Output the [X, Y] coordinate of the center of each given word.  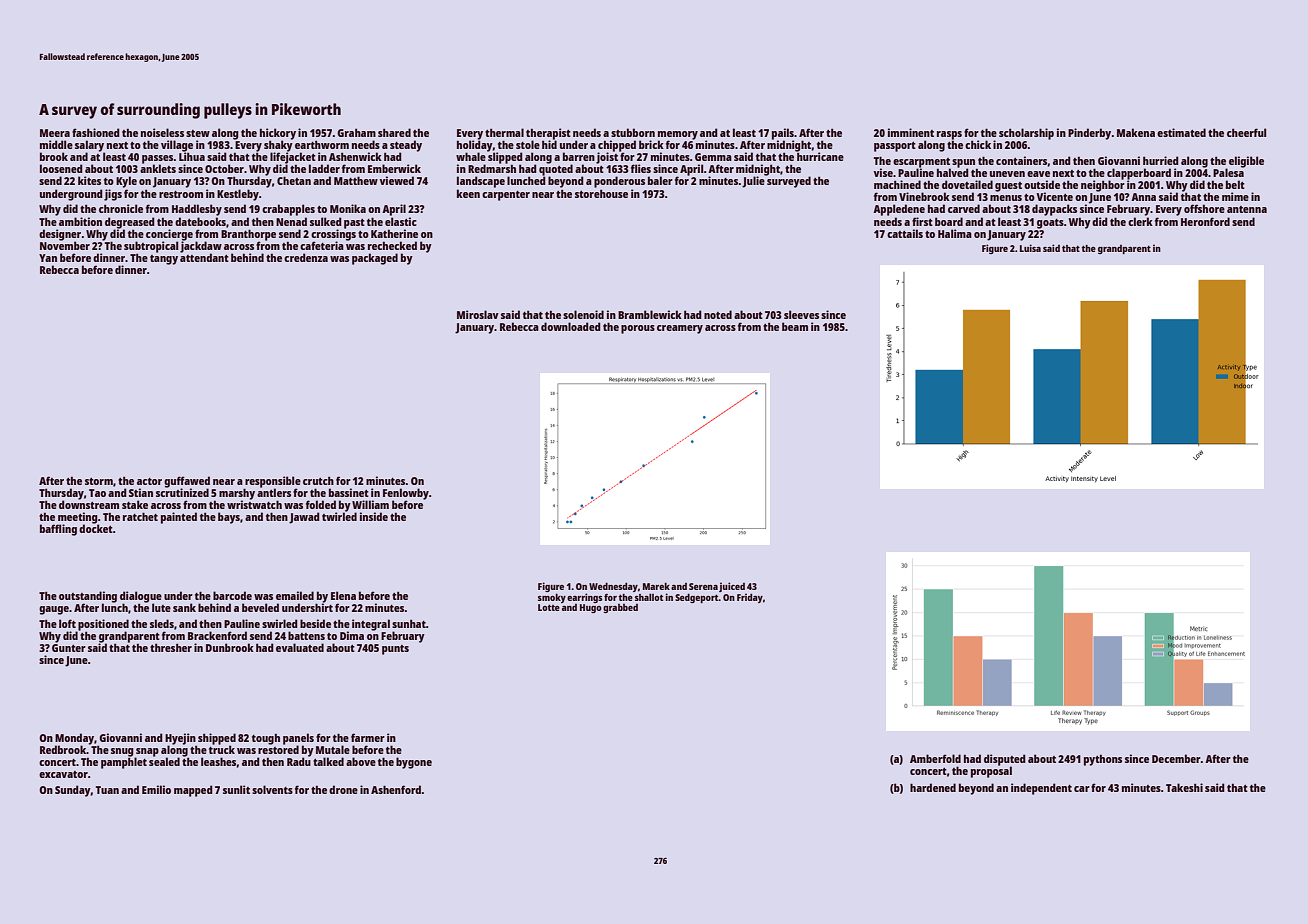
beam [795, 326]
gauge [54, 610]
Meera [55, 133]
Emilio [156, 789]
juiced [732, 587]
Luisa [1030, 248]
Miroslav [478, 314]
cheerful [1246, 132]
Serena [703, 586]
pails [783, 134]
